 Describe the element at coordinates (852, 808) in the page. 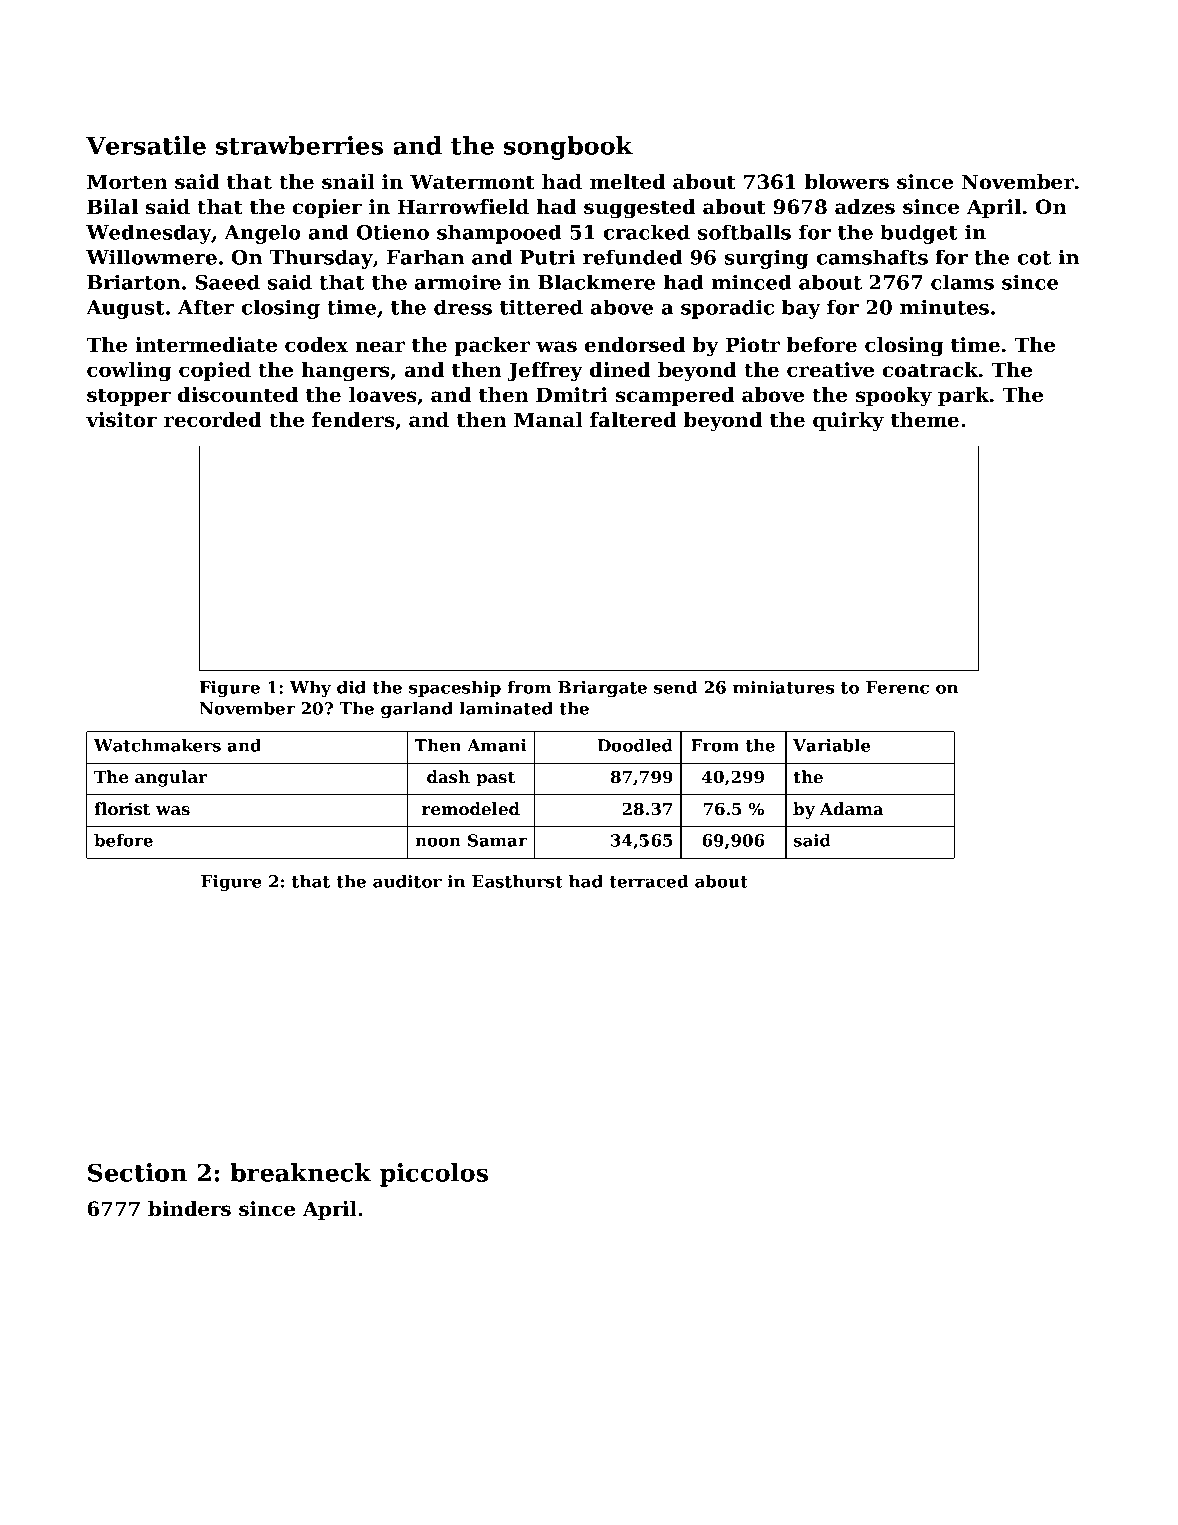

I see `Adama` at that location.
